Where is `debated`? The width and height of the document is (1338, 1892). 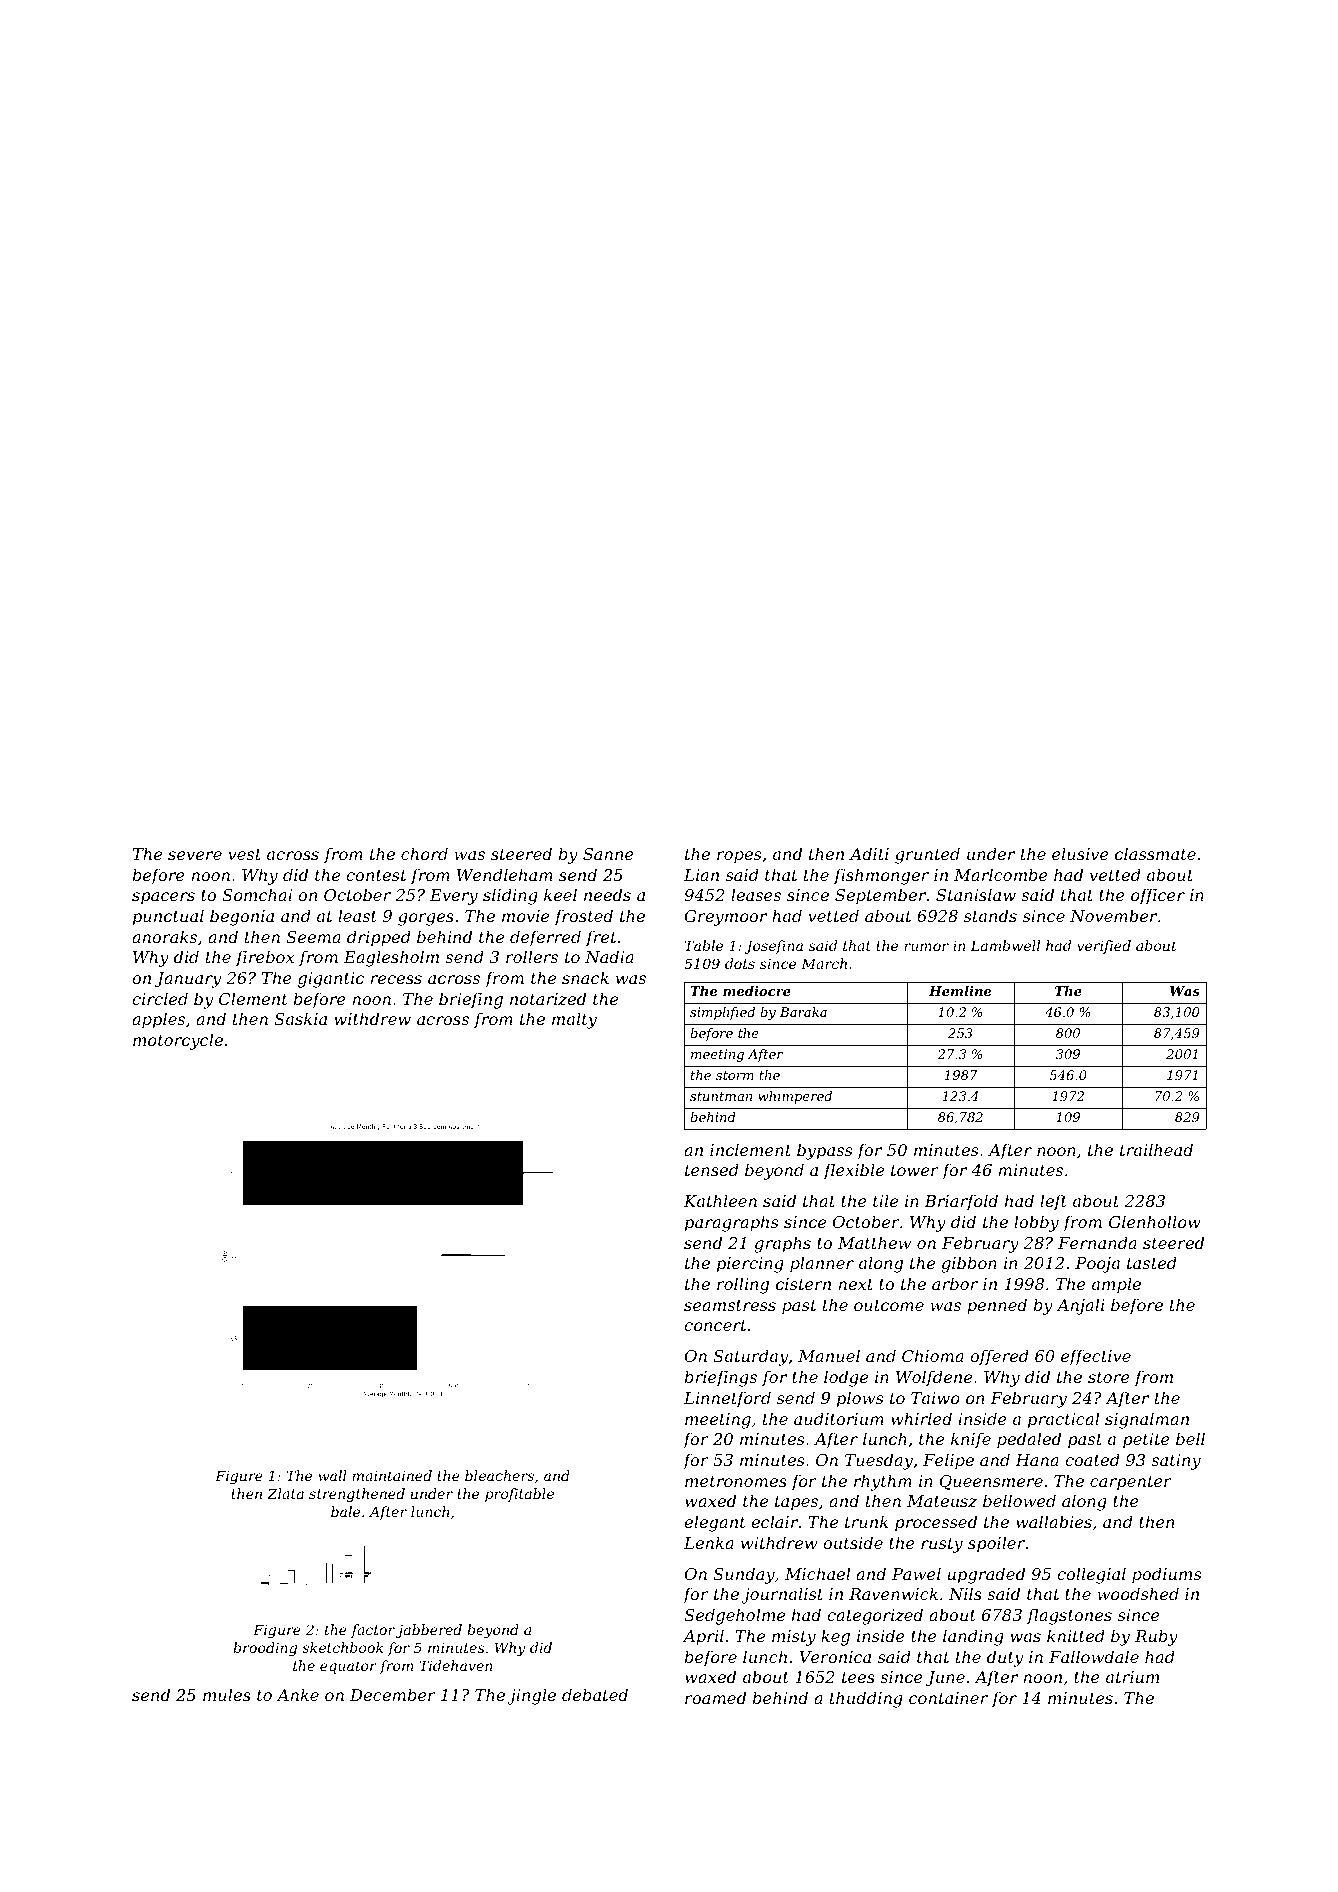
debated is located at coordinates (595, 1694).
